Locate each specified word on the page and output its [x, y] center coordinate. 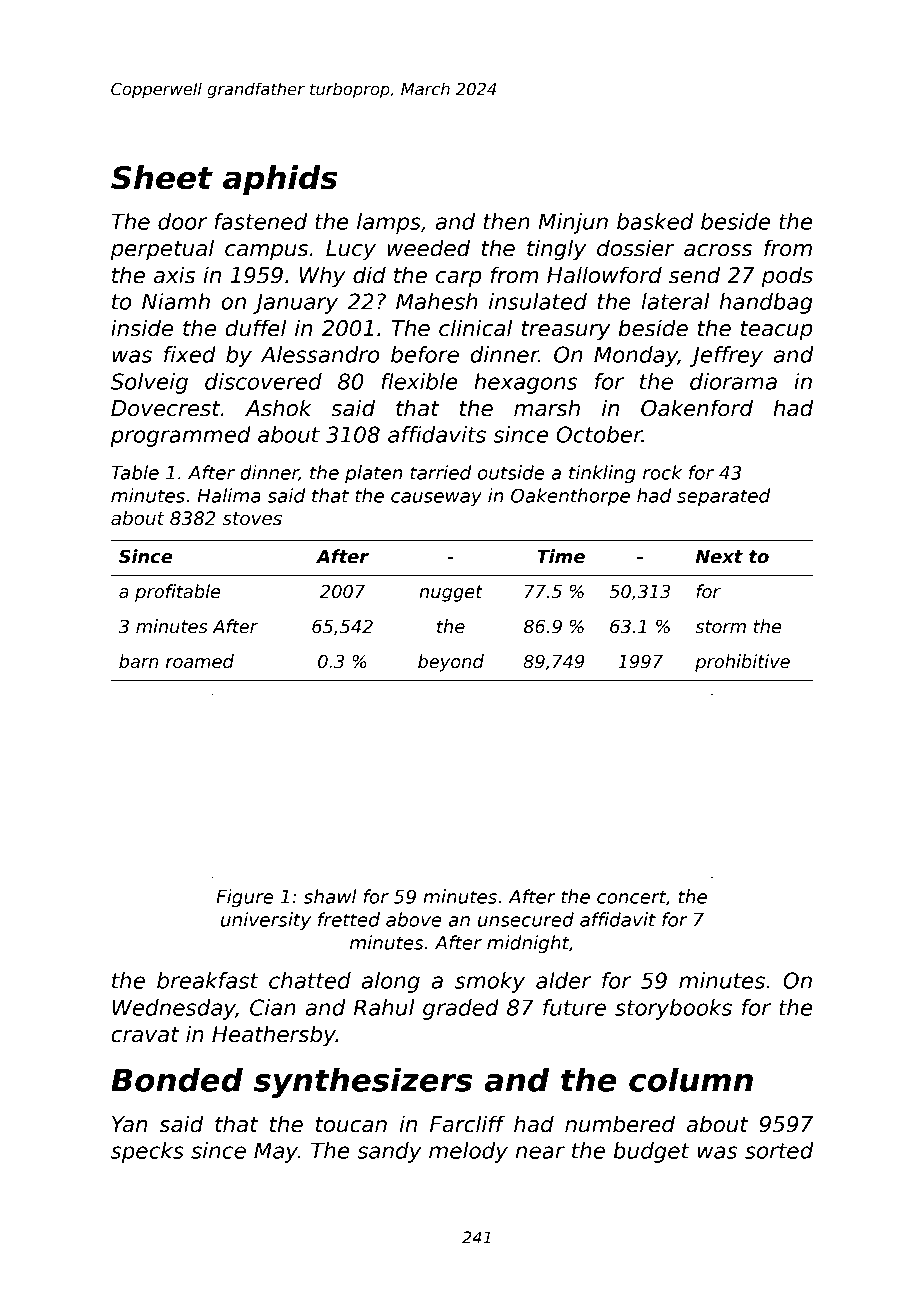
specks [147, 1152]
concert [631, 897]
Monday [636, 356]
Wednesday [174, 1009]
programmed [180, 436]
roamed [200, 661]
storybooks [673, 1009]
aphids [280, 180]
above [414, 919]
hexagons [526, 383]
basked [655, 221]
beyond [451, 663]
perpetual [162, 250]
